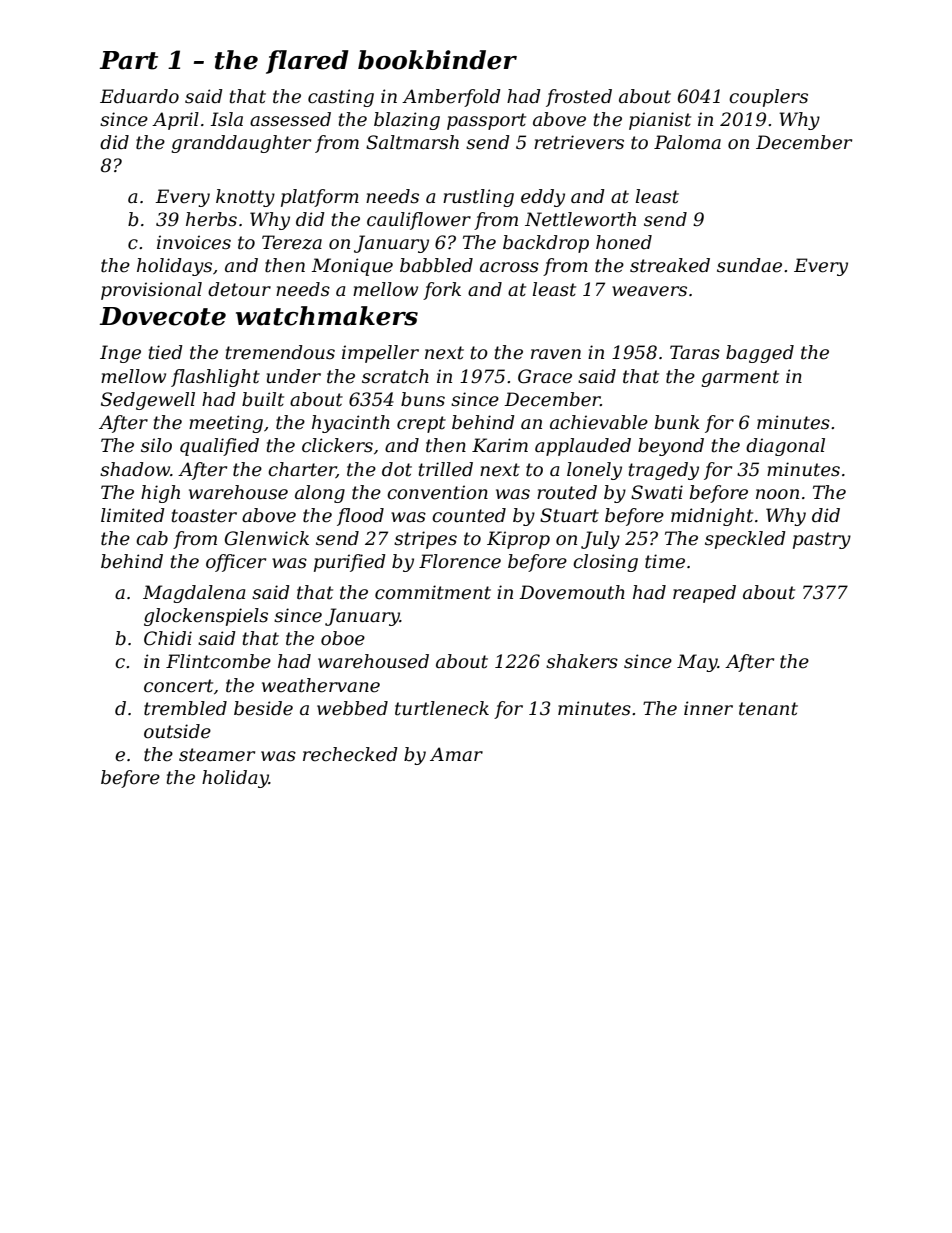  What do you see at coordinates (556, 354) in the image?
I see `raven` at bounding box center [556, 354].
